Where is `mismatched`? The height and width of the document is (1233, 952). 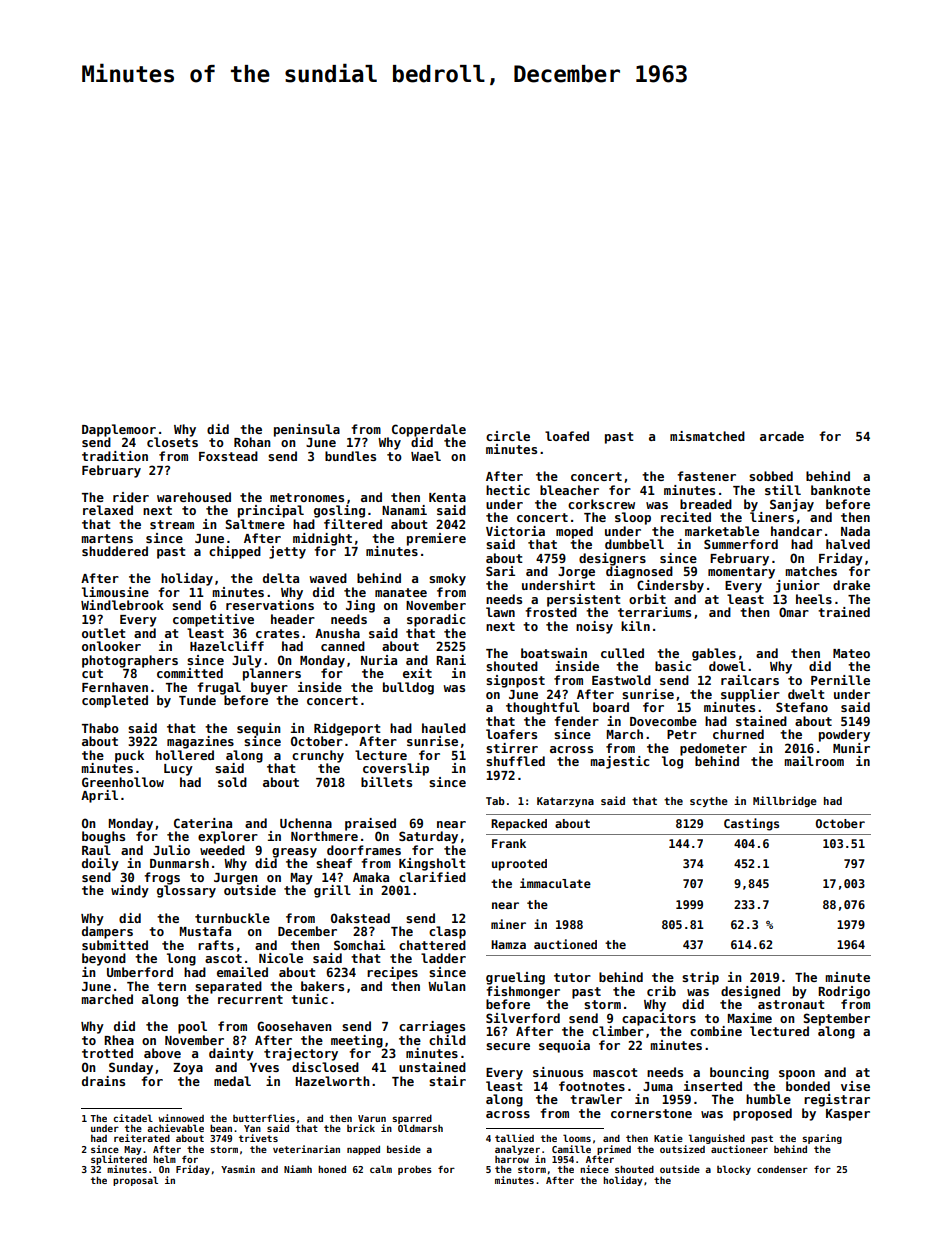
mismatched is located at coordinates (707, 436).
